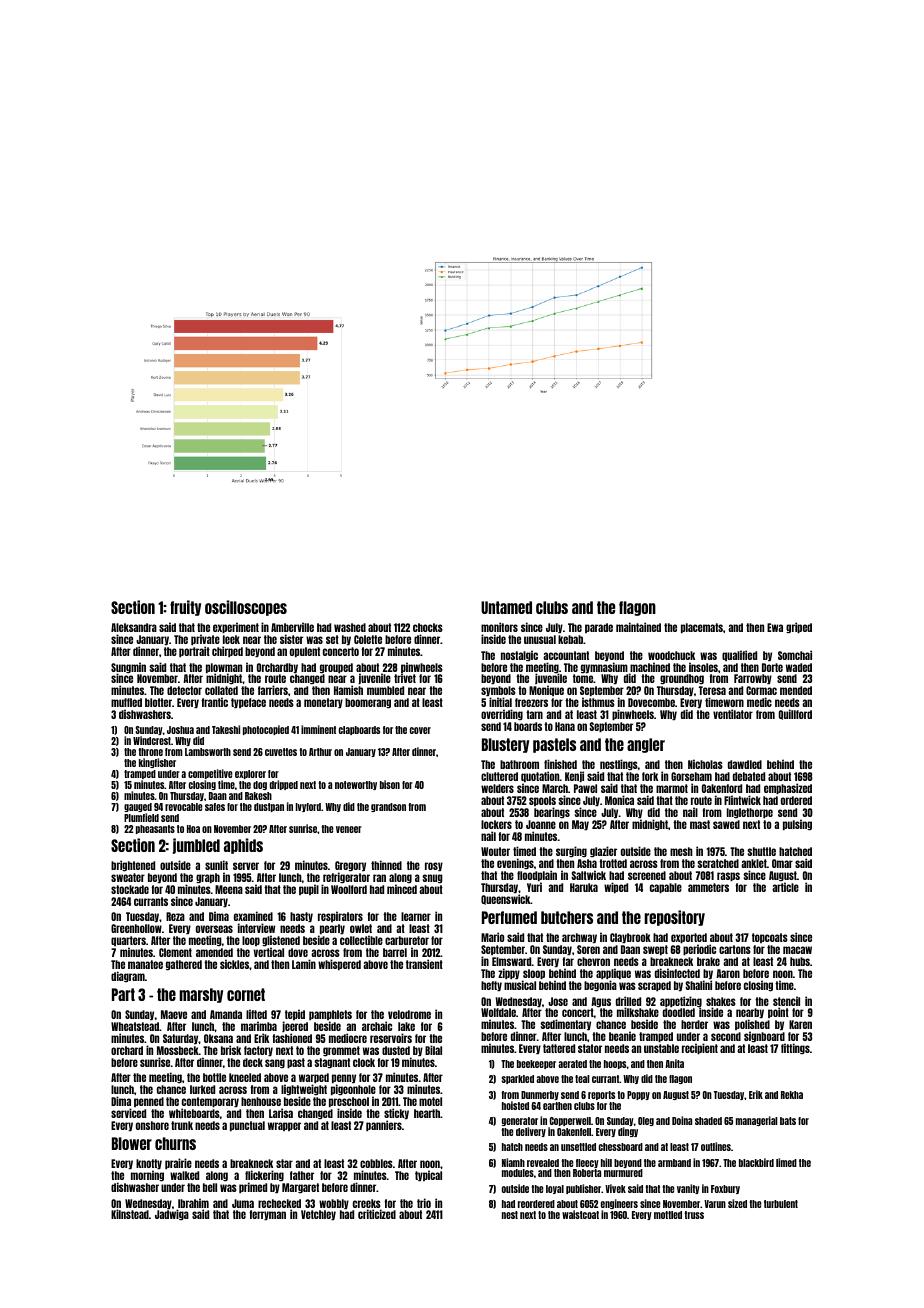 This screenshot has width=924, height=1308. What do you see at coordinates (424, 964) in the screenshot?
I see `transient` at bounding box center [424, 964].
